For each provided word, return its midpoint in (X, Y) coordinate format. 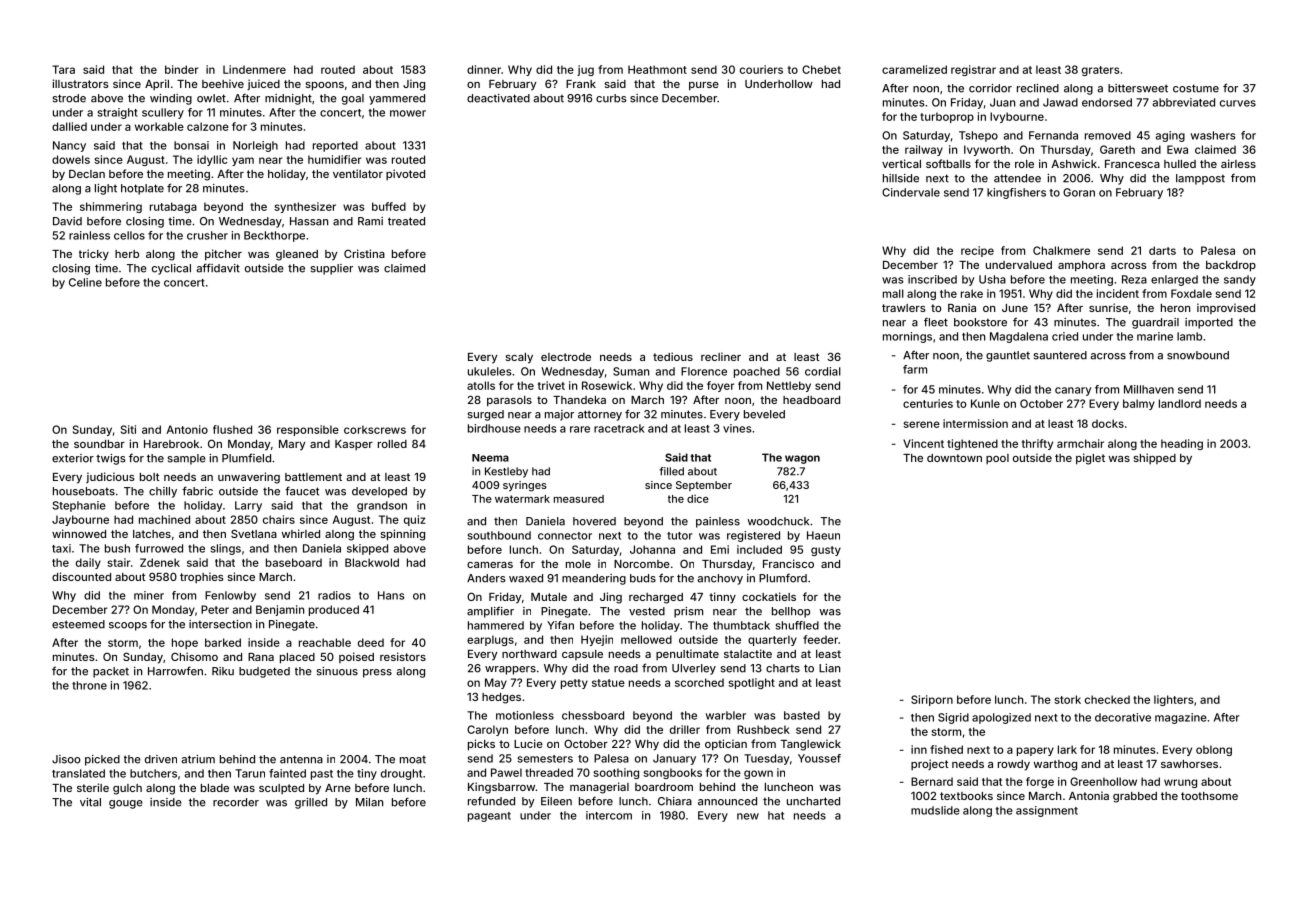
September (704, 486)
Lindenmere (254, 69)
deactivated (498, 98)
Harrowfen (175, 671)
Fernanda (1053, 135)
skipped (367, 549)
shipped (1154, 458)
